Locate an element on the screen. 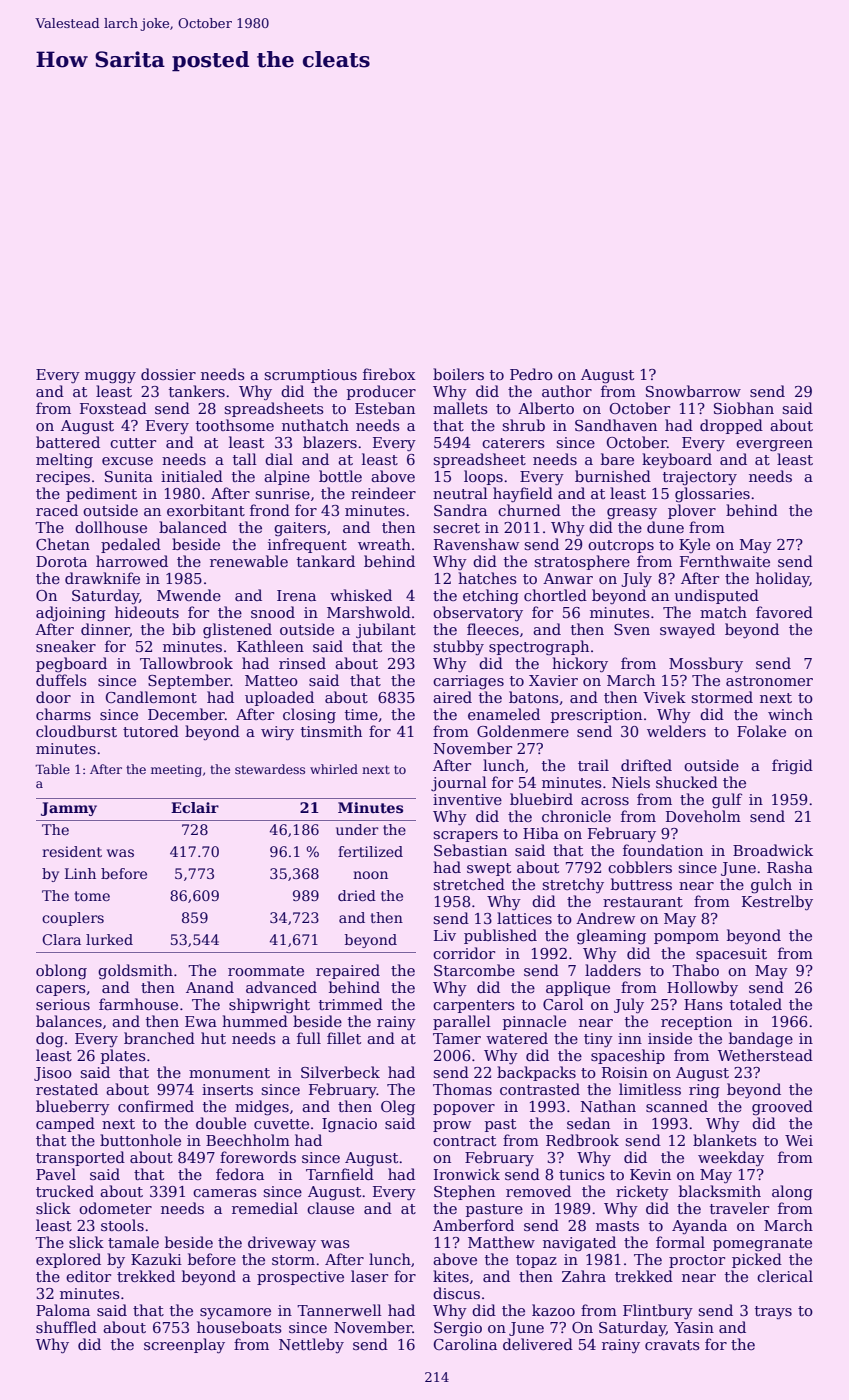 This screenshot has height=1400, width=849. cloudburst is located at coordinates (76, 731).
